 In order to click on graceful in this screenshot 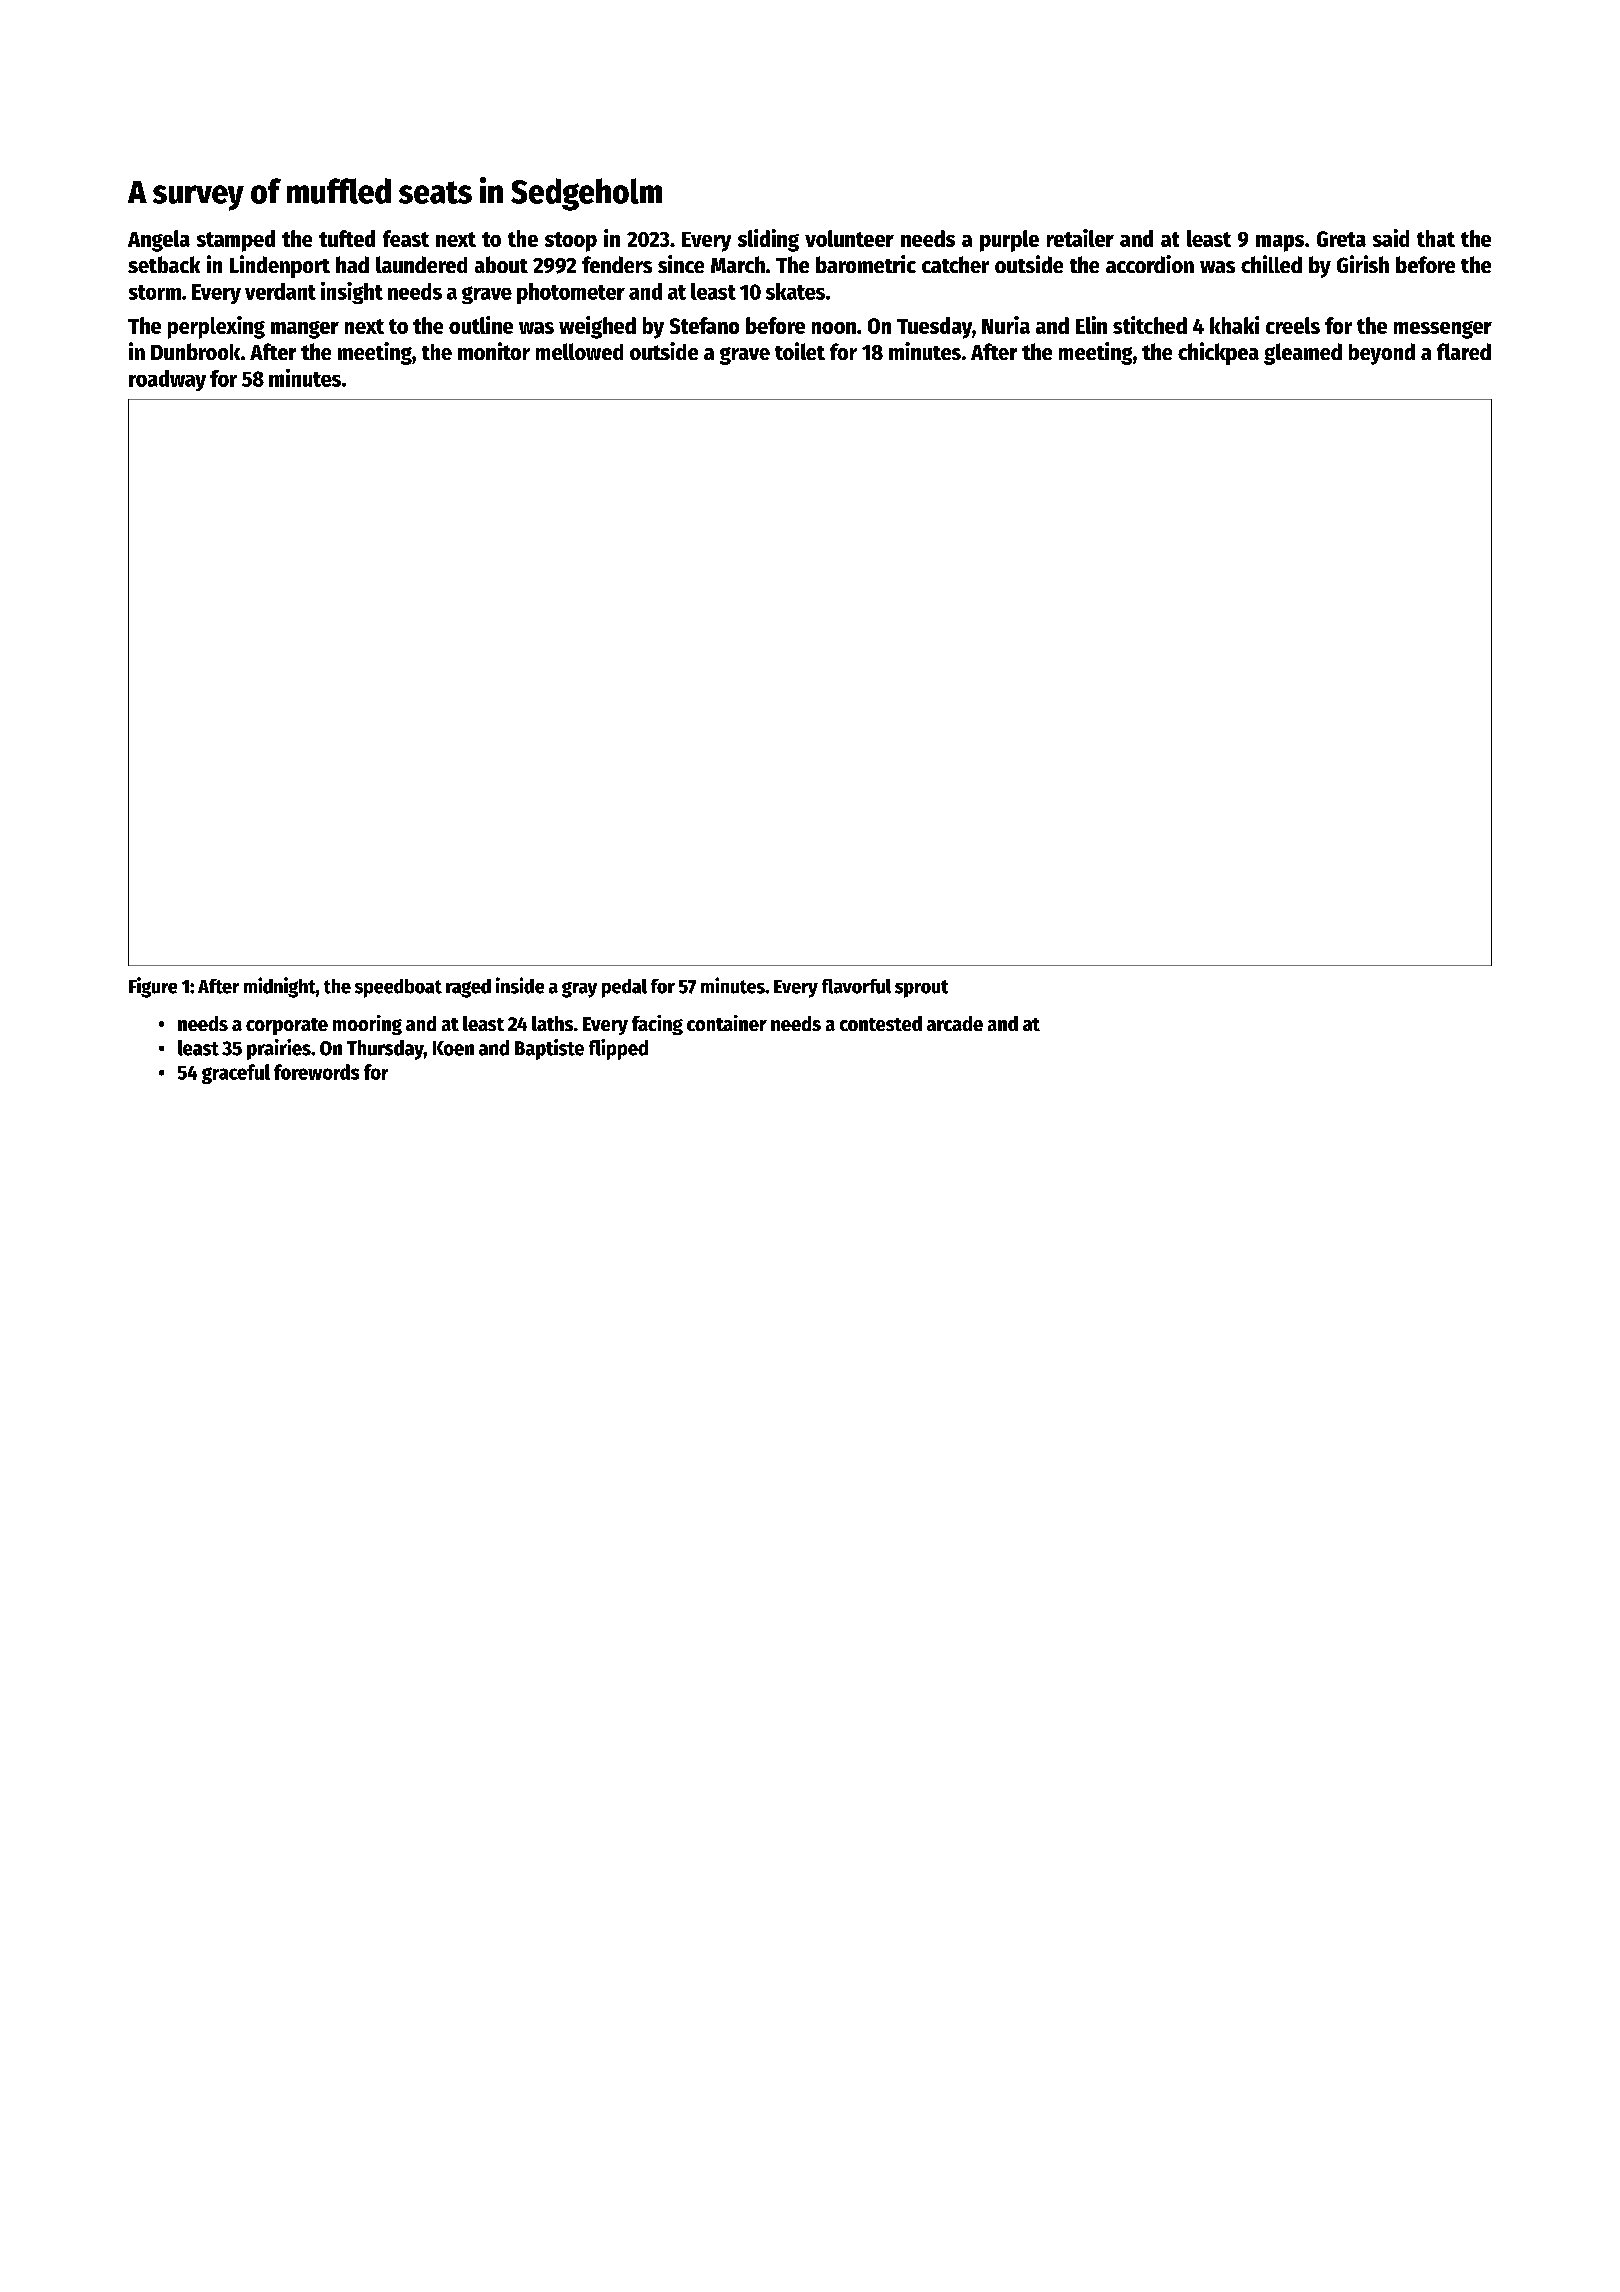, I will do `click(236, 1074)`.
